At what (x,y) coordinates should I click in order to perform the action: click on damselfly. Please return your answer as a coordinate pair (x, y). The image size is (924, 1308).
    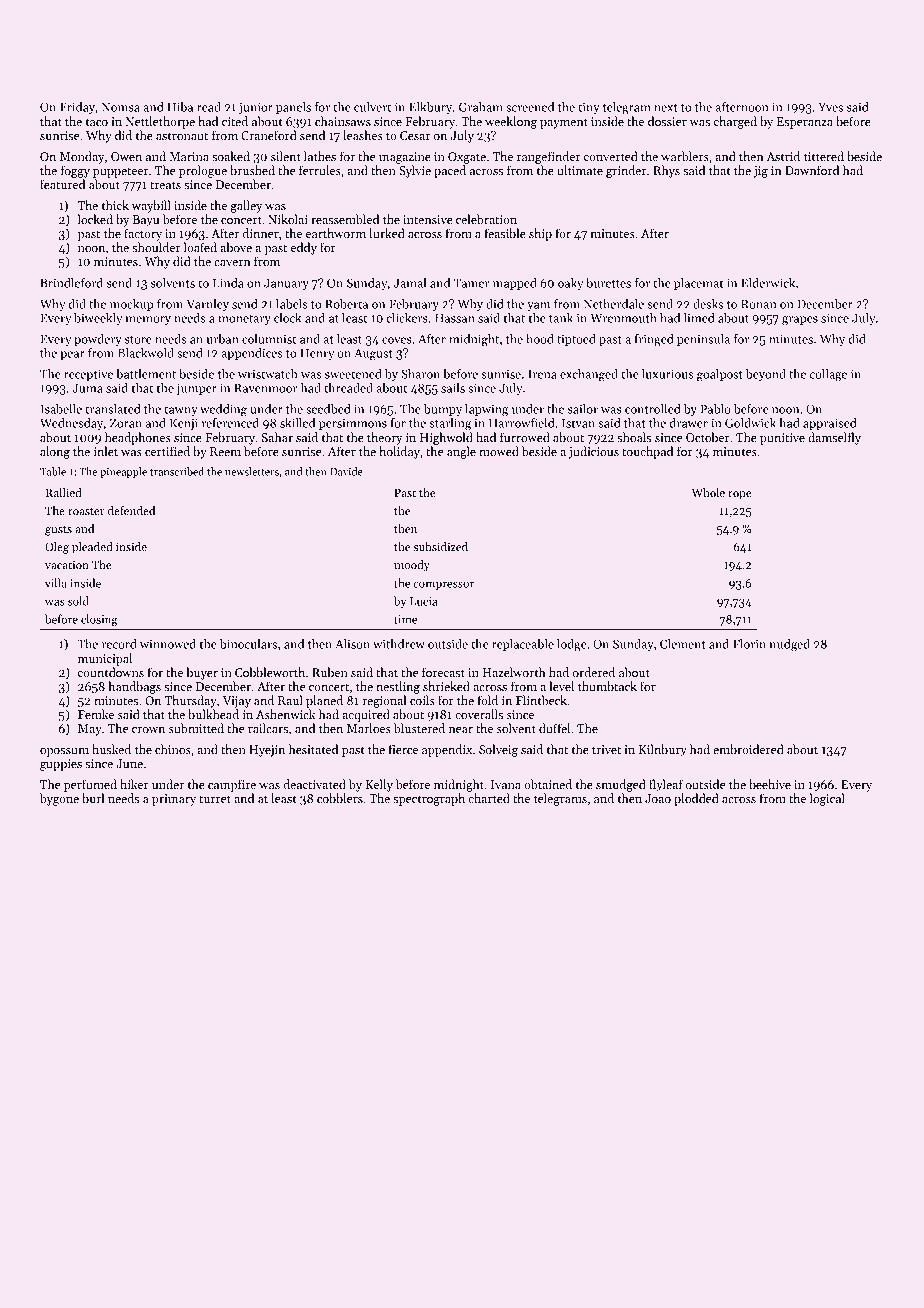
    Looking at the image, I should click on (834, 438).
